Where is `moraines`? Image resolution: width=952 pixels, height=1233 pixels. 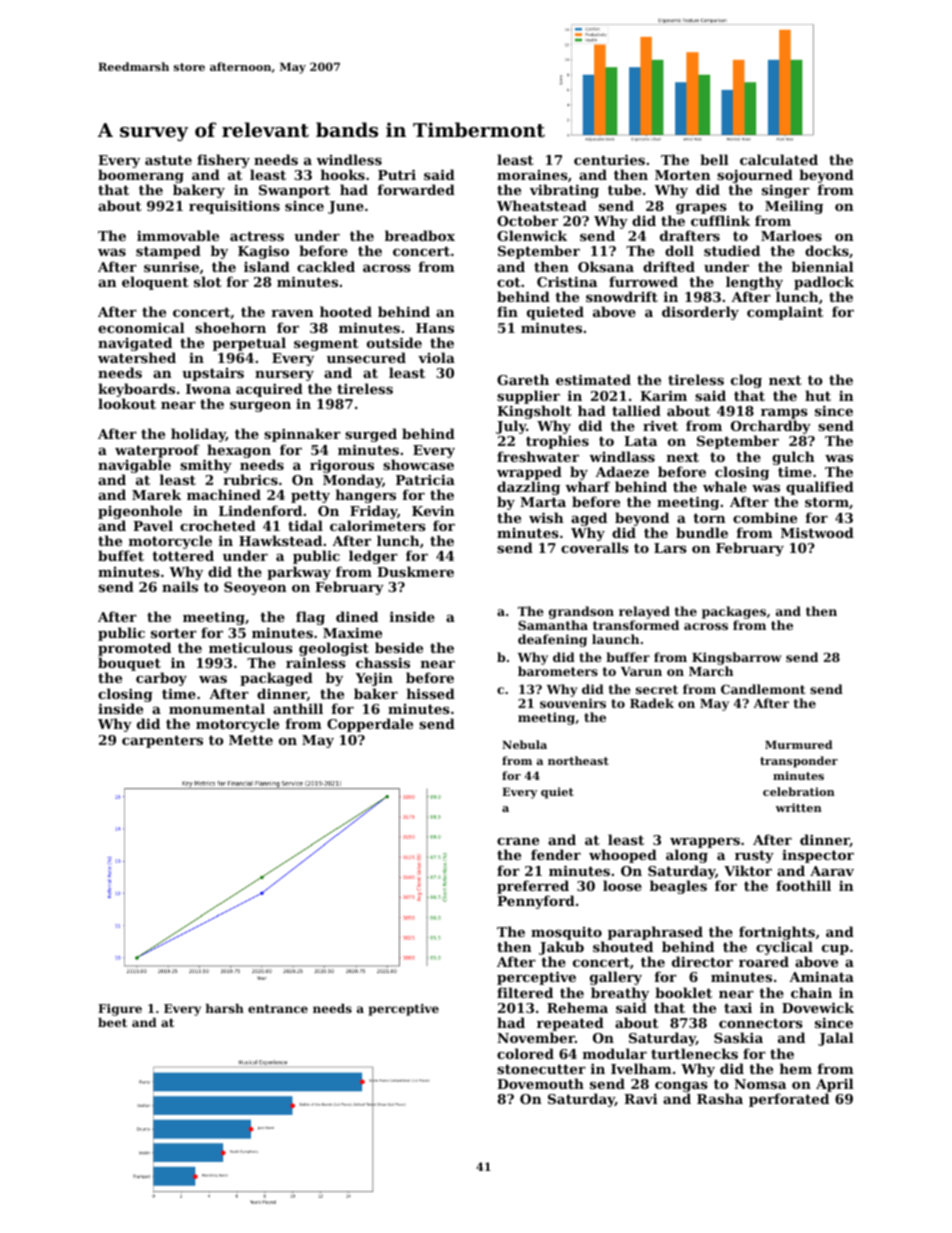 moraines is located at coordinates (532, 175).
